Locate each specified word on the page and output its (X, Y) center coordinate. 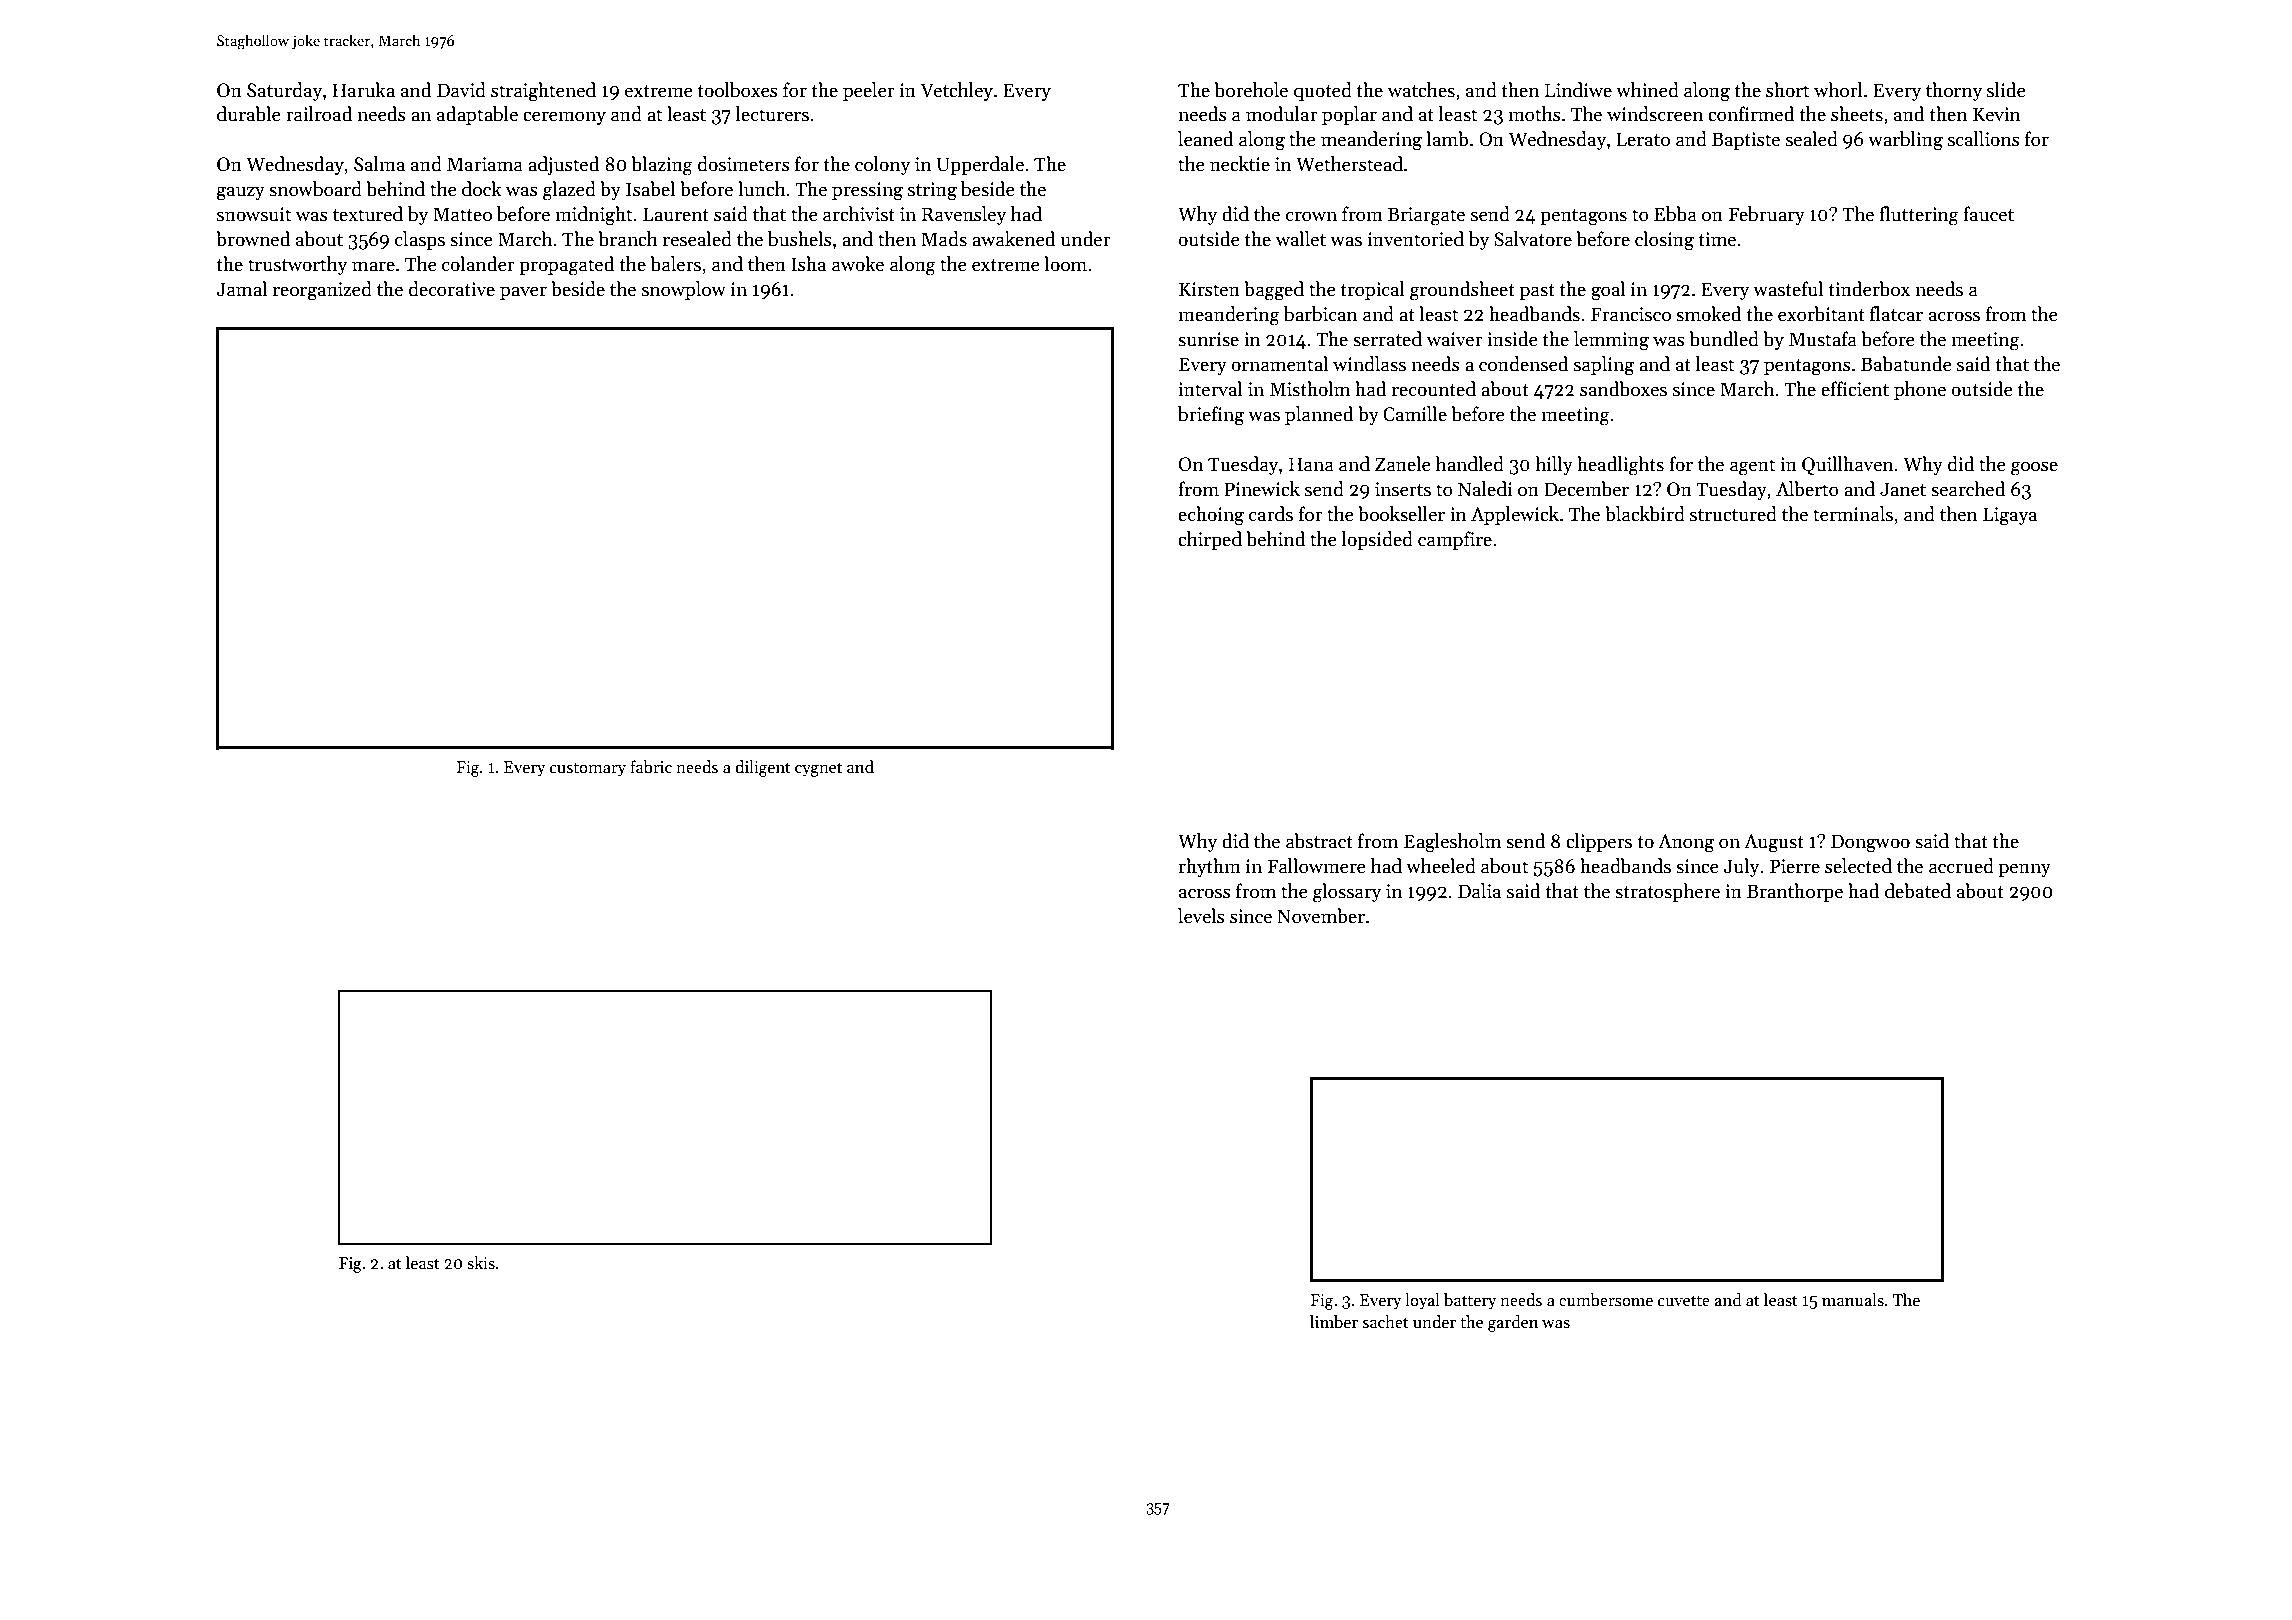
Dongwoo (1870, 843)
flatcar (1896, 314)
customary (588, 770)
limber (1334, 1322)
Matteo (462, 214)
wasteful (1788, 289)
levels (1201, 916)
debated (1918, 891)
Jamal (241, 289)
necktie (1240, 164)
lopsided (1377, 540)
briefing (1211, 416)
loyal (1422, 1301)
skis (481, 1263)
